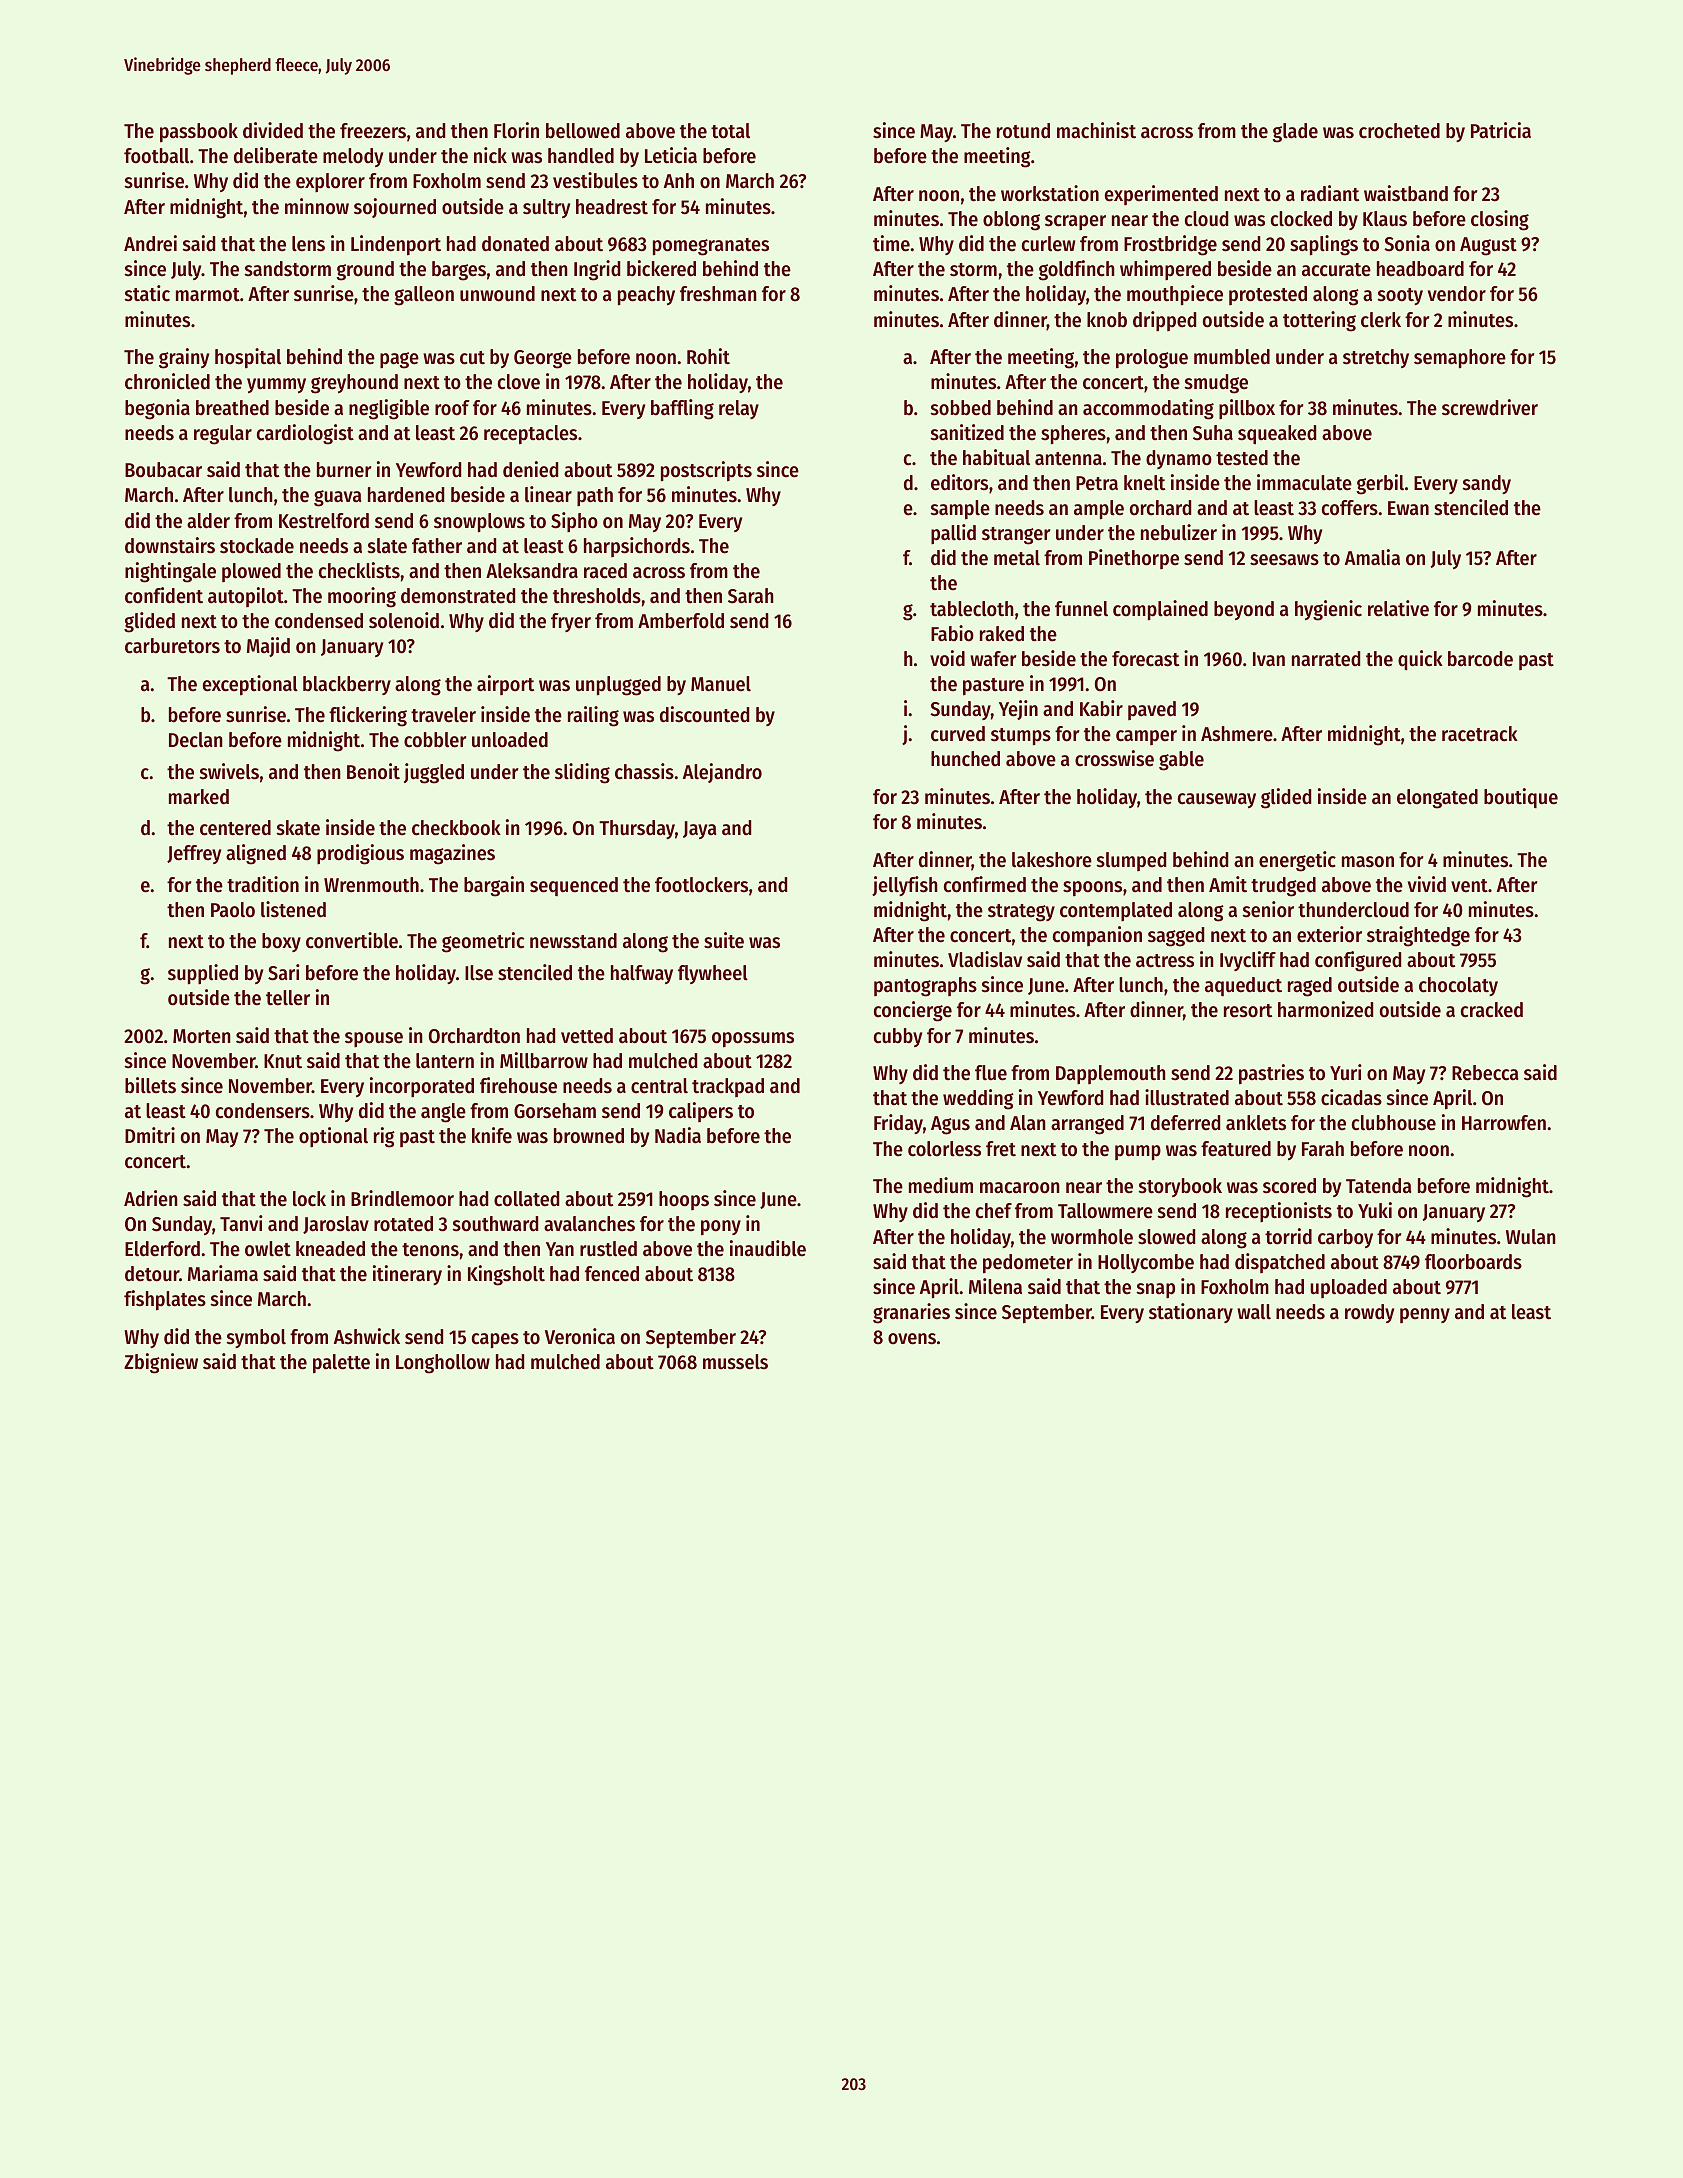  I want to click on Benoit, so click(373, 771).
